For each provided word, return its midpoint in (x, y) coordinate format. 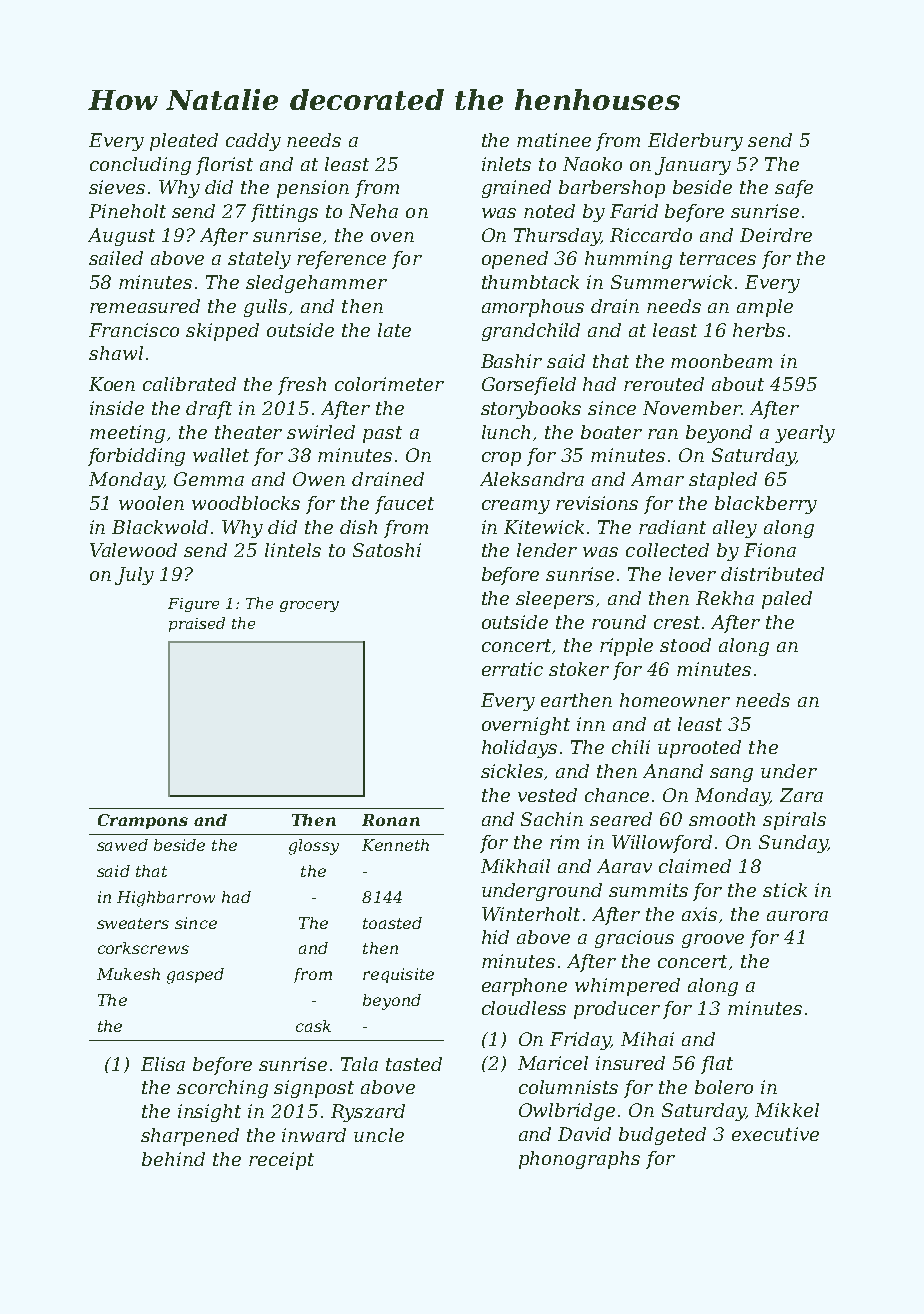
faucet (404, 505)
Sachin (552, 819)
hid (495, 937)
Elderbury (695, 142)
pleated (184, 142)
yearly (805, 434)
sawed (122, 845)
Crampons (143, 821)
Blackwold (160, 527)
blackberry (766, 505)
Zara (801, 795)
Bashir (511, 361)
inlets (506, 164)
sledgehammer (316, 284)
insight (209, 1113)
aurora (797, 916)
